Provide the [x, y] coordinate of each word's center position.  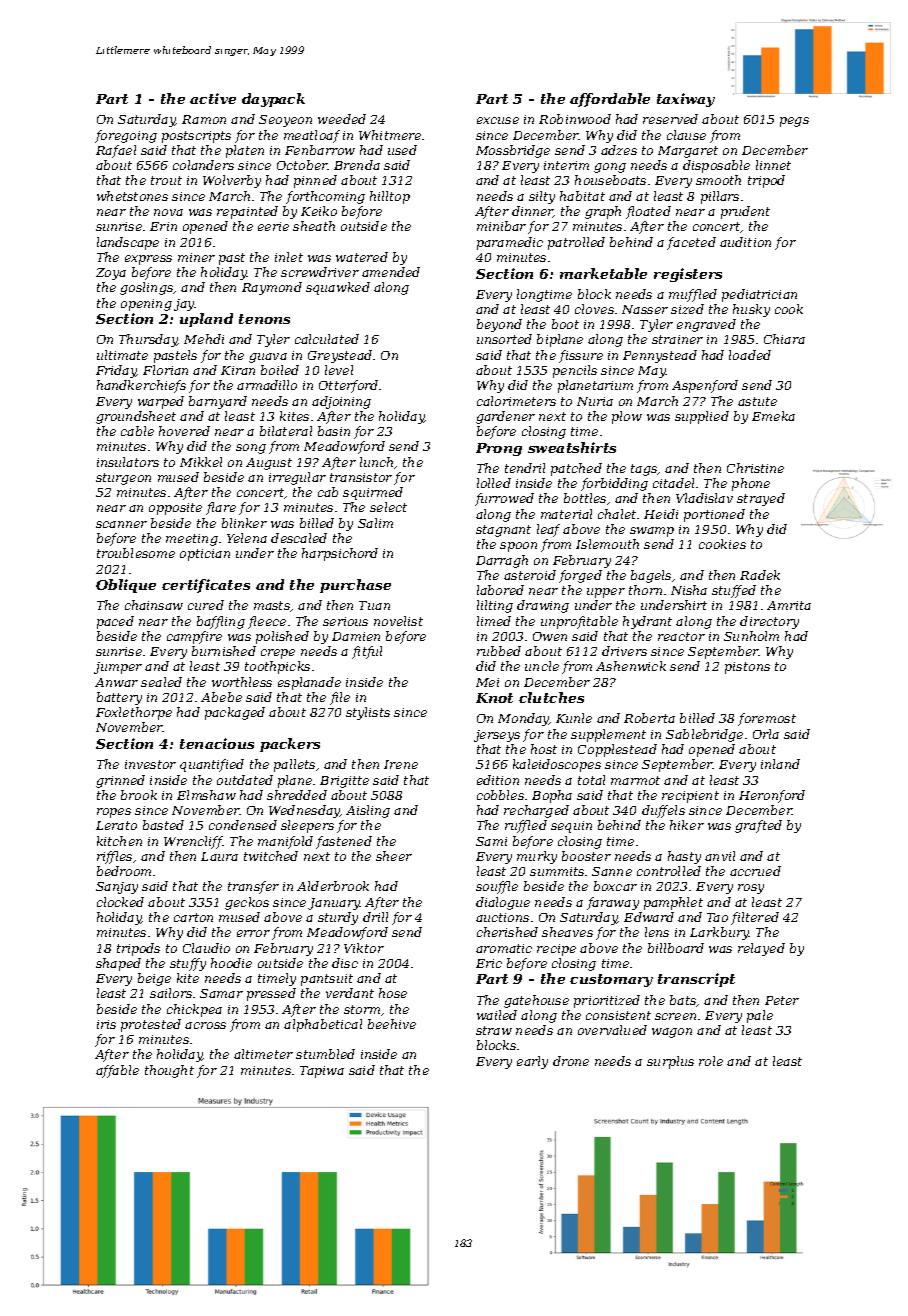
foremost [767, 719]
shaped [118, 964]
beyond [499, 325]
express [148, 260]
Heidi [661, 514]
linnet [773, 165]
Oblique [126, 586]
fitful [367, 652]
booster [586, 856]
